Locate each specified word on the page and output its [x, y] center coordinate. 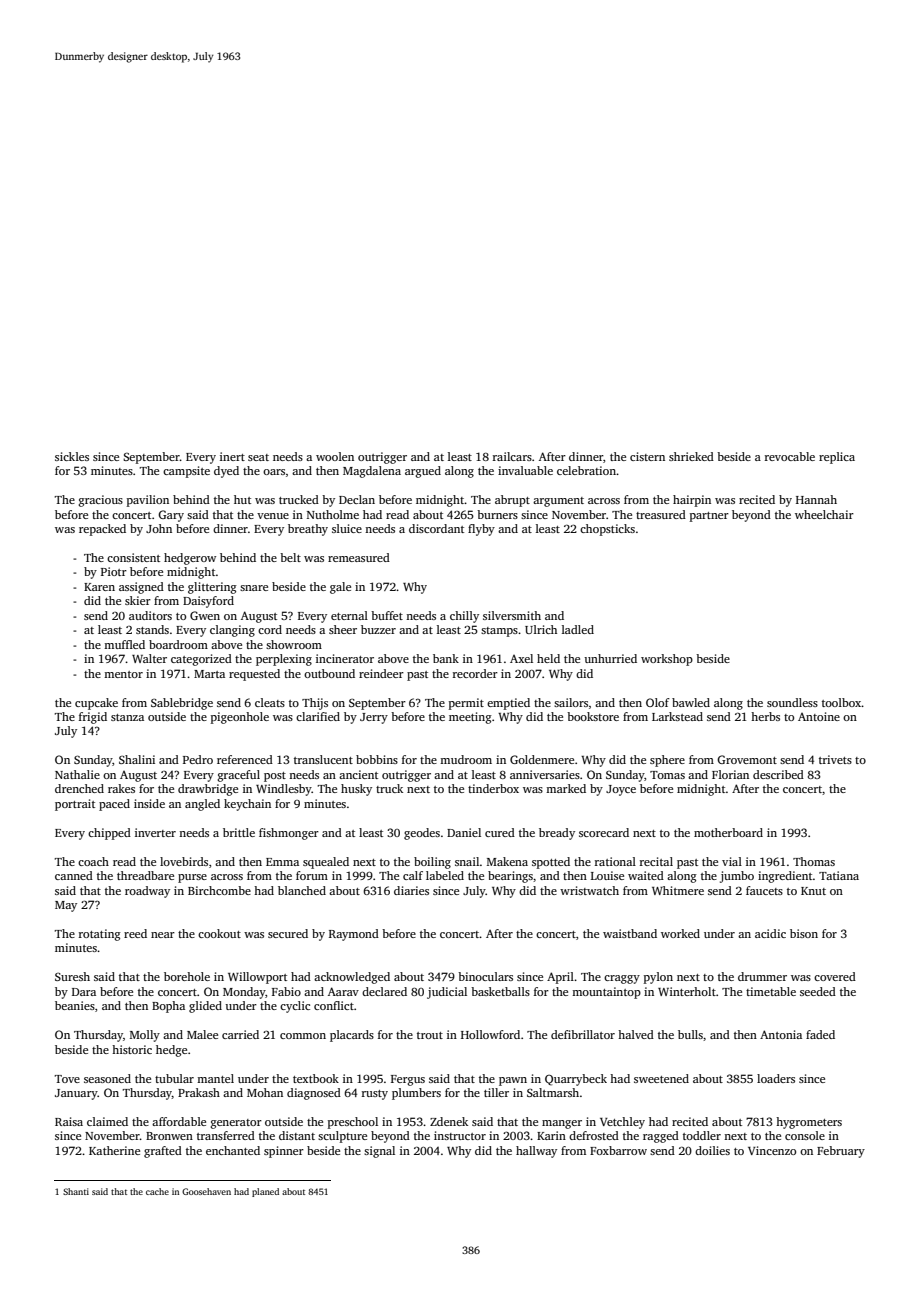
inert [232, 456]
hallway [536, 1152]
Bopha [168, 1007]
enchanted [233, 1150]
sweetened [661, 1078]
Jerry [374, 718]
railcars [512, 456]
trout [430, 1035]
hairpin [692, 501]
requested [254, 675]
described [778, 774]
